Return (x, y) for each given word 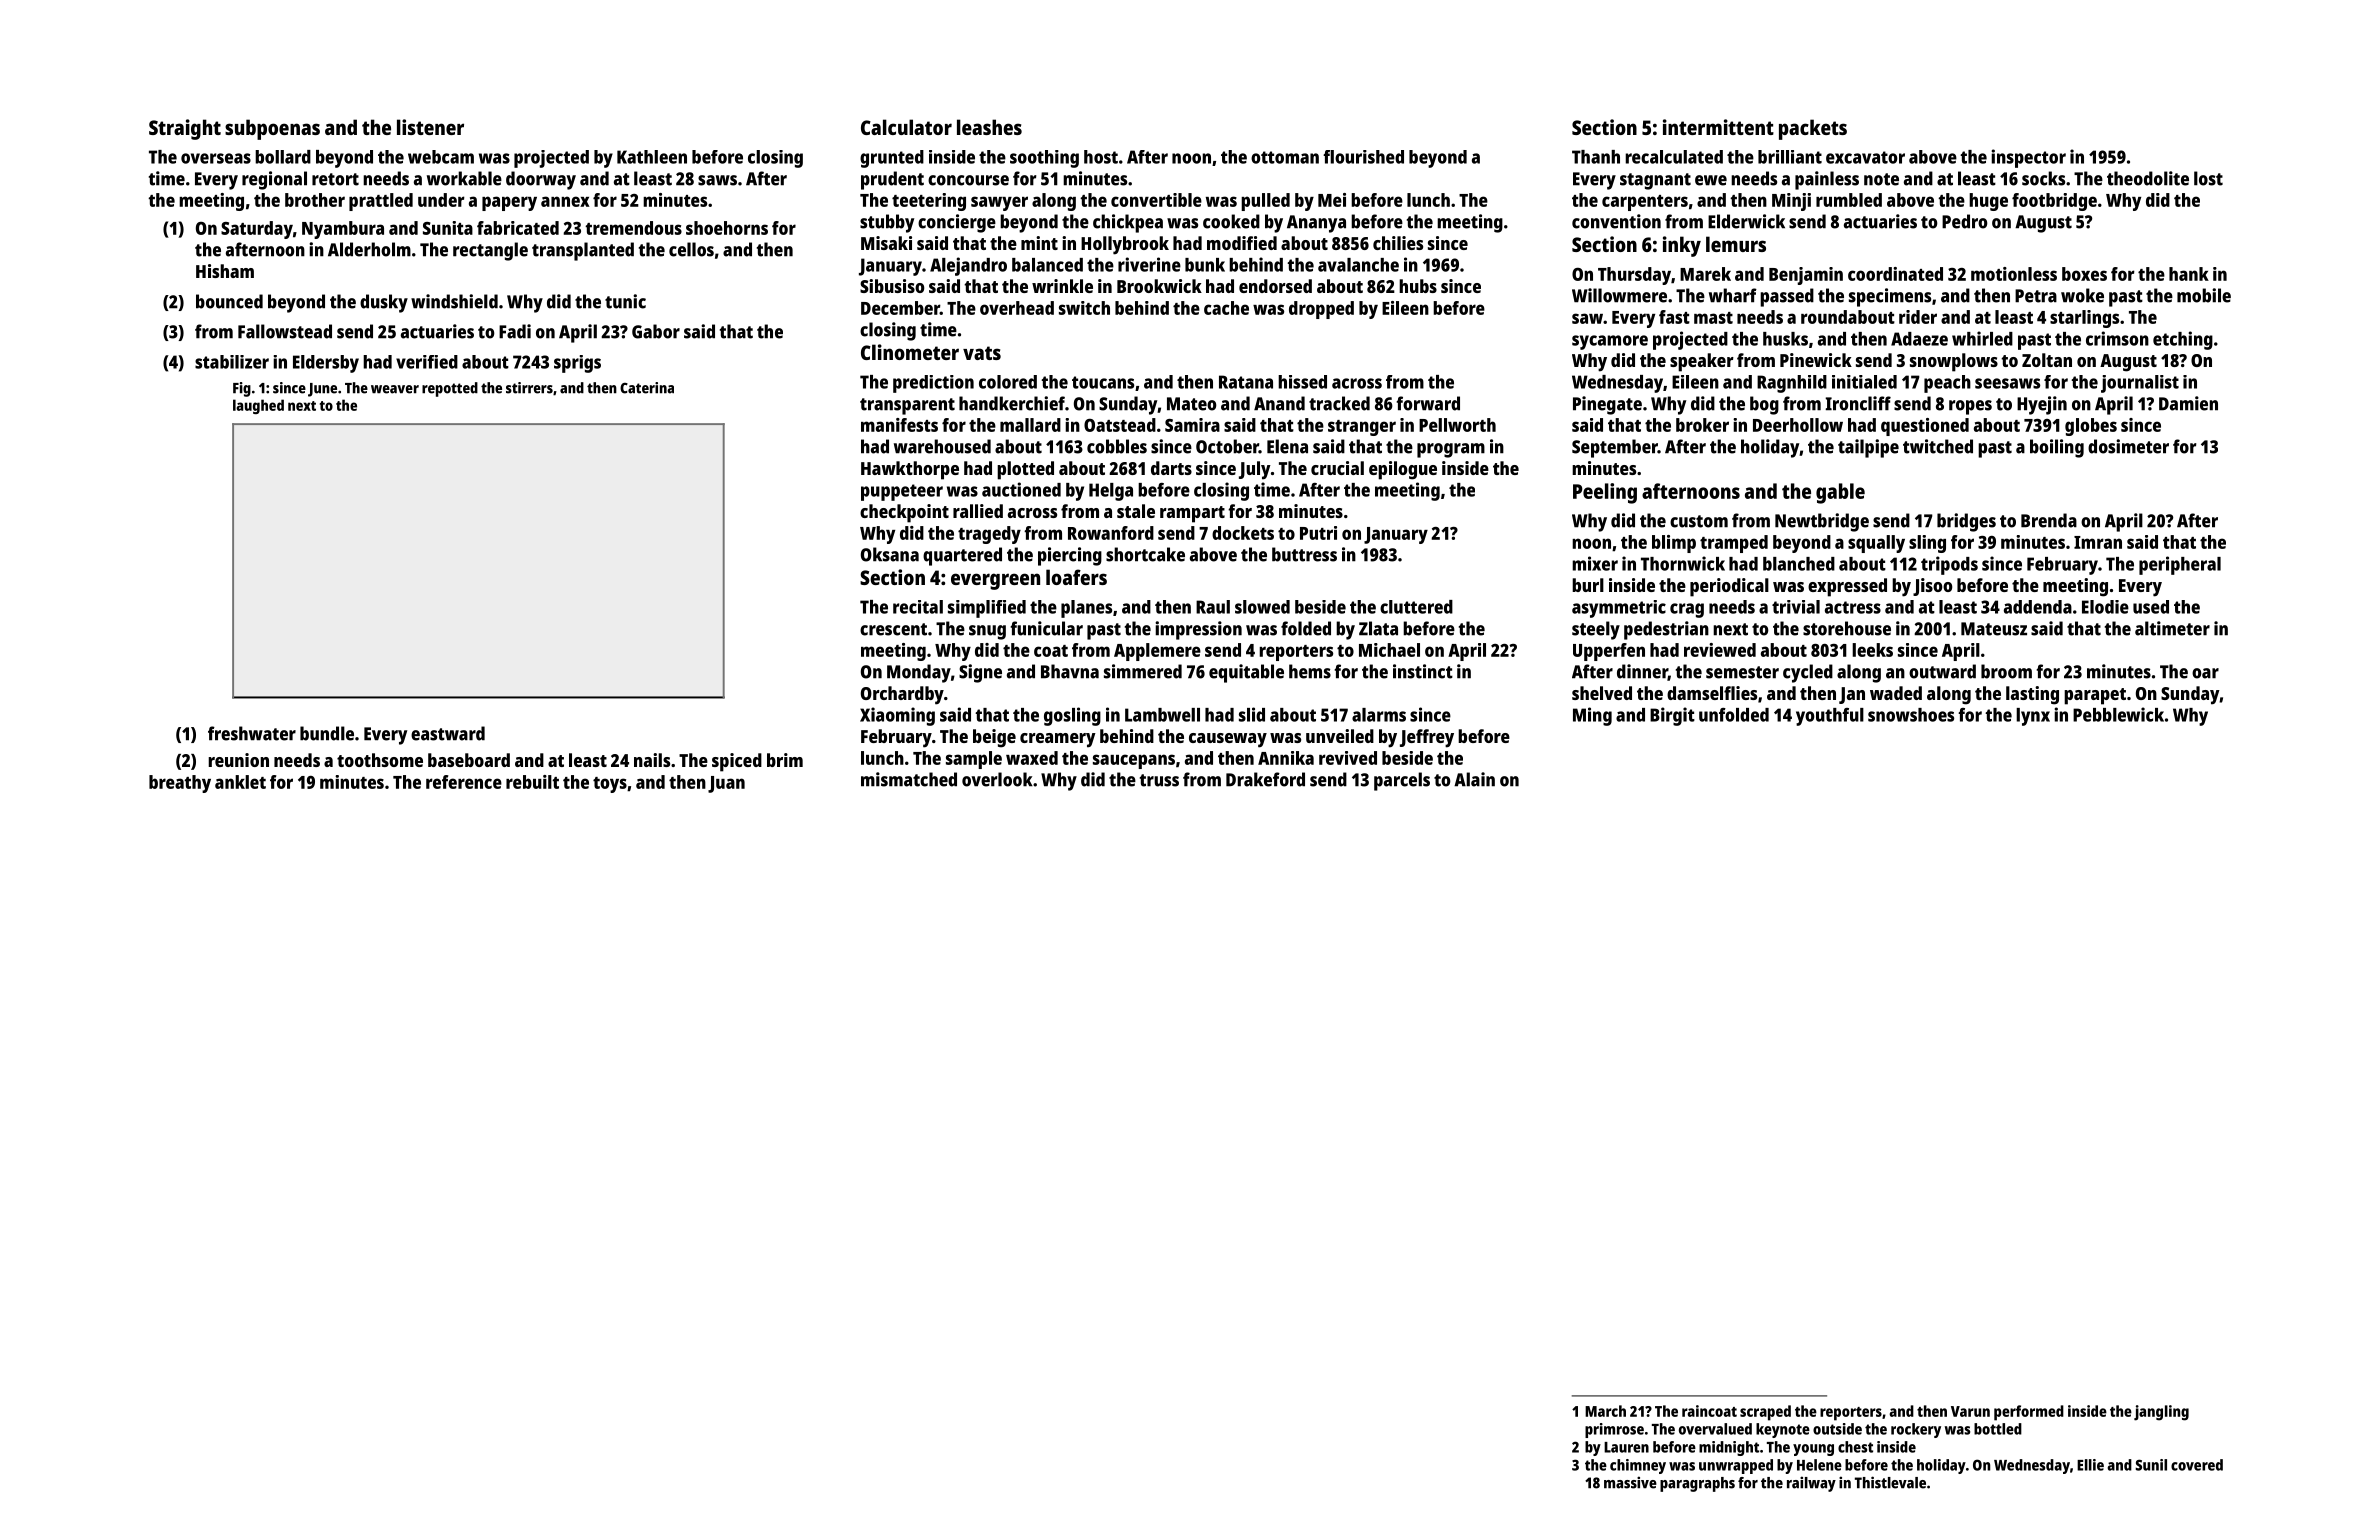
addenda (2038, 607)
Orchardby (902, 695)
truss (1159, 780)
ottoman (1285, 157)
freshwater (252, 733)
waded (1896, 693)
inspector (2028, 158)
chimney (1638, 1466)
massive (1630, 1482)
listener (430, 127)
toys (610, 785)
